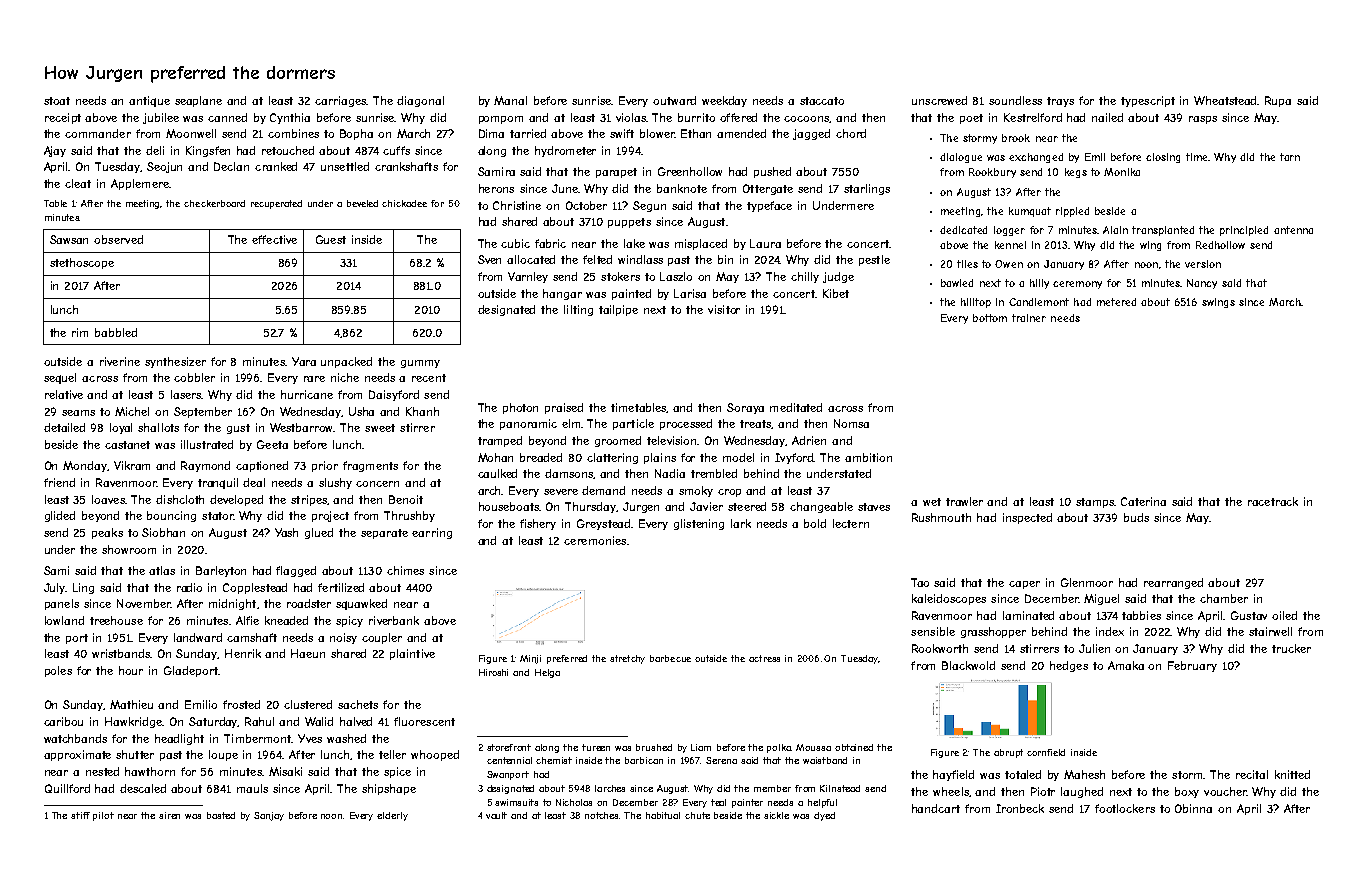 The height and width of the screenshot is (887, 1372). I want to click on barbecue, so click(670, 658).
